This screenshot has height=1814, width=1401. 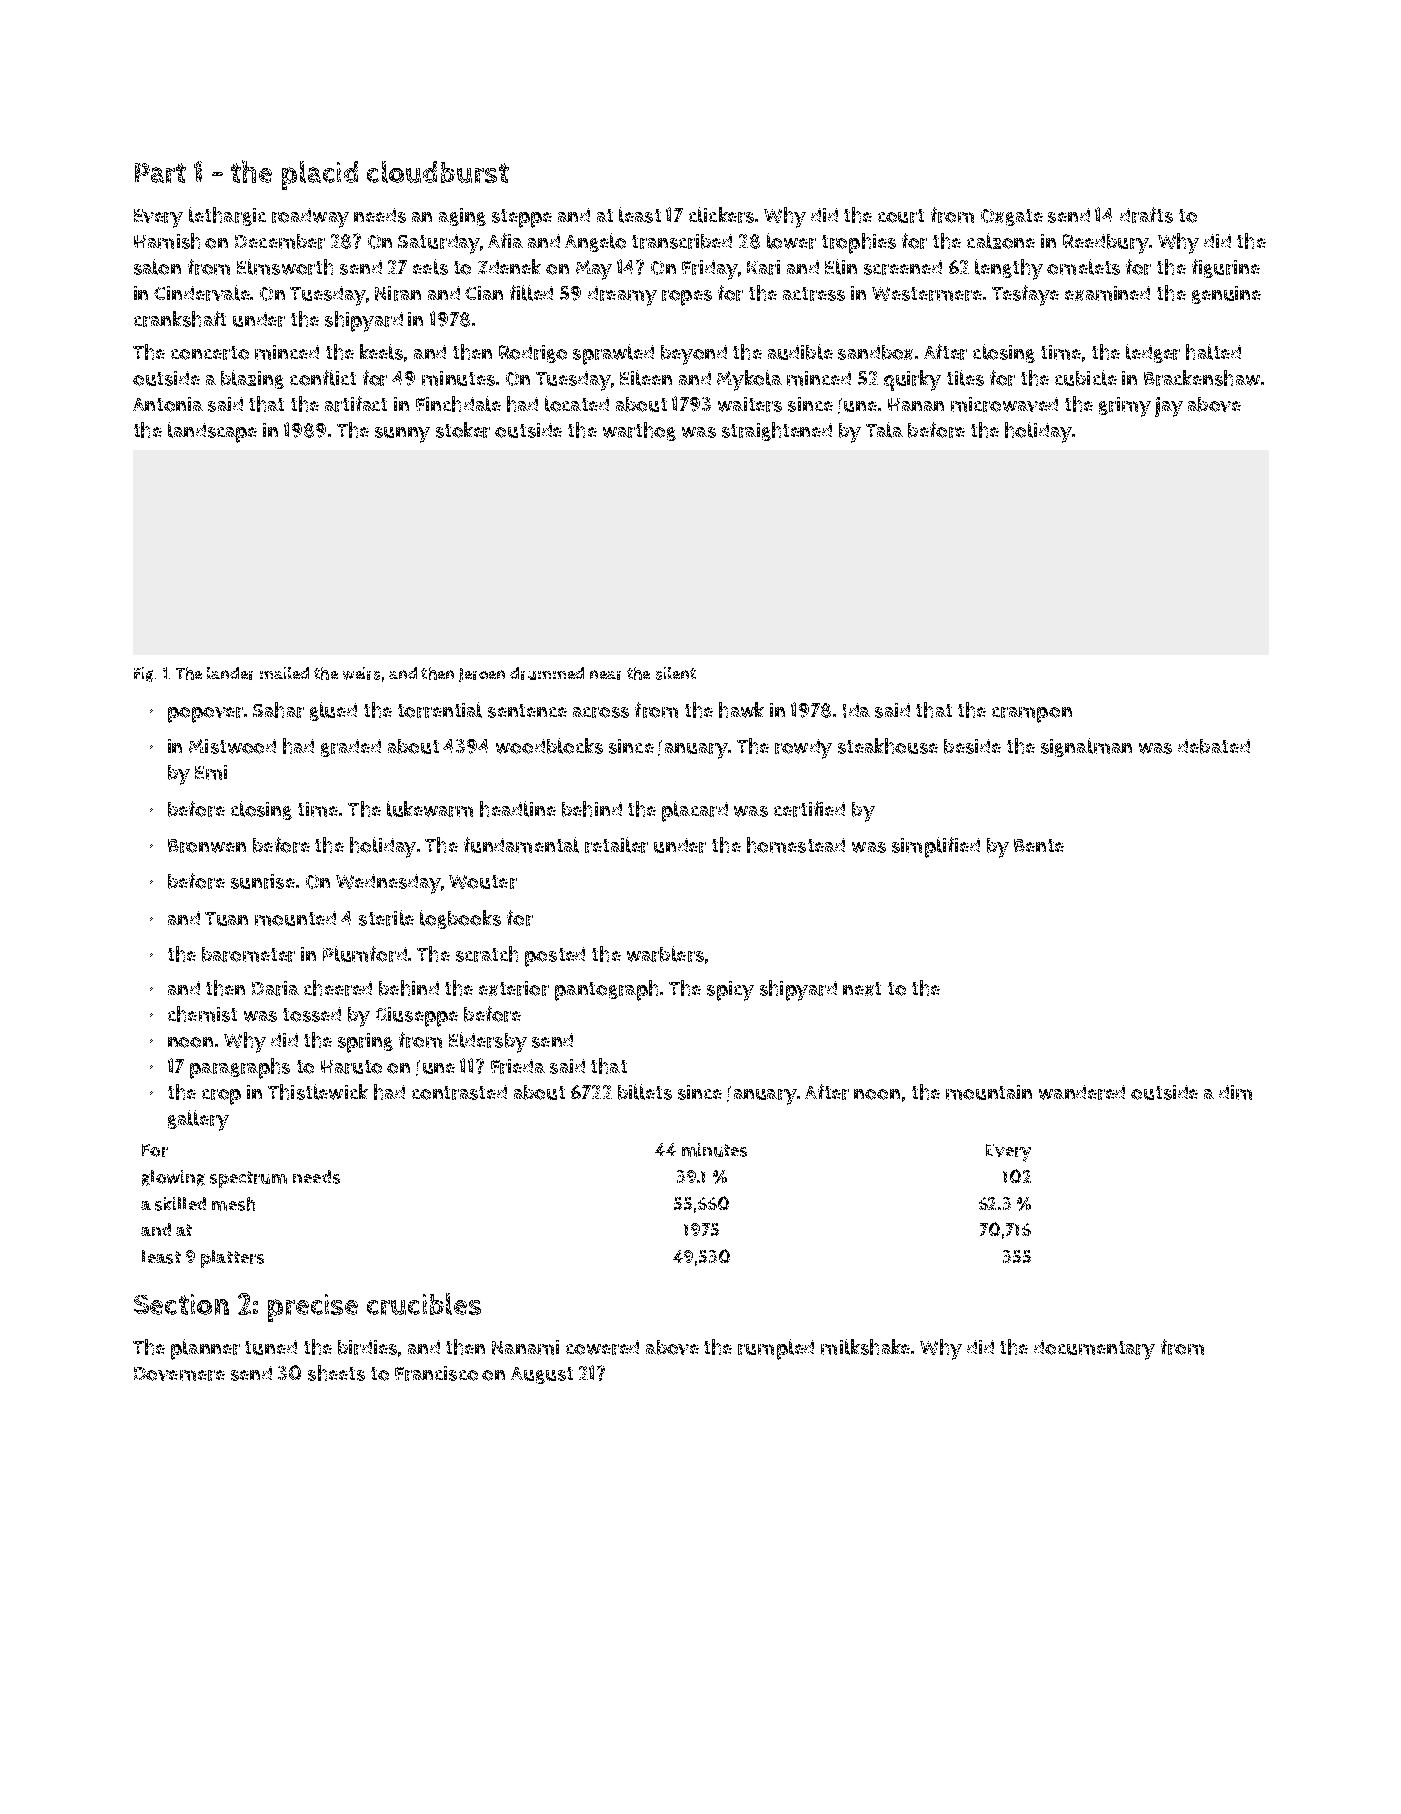 What do you see at coordinates (336, 1373) in the screenshot?
I see `sheets` at bounding box center [336, 1373].
